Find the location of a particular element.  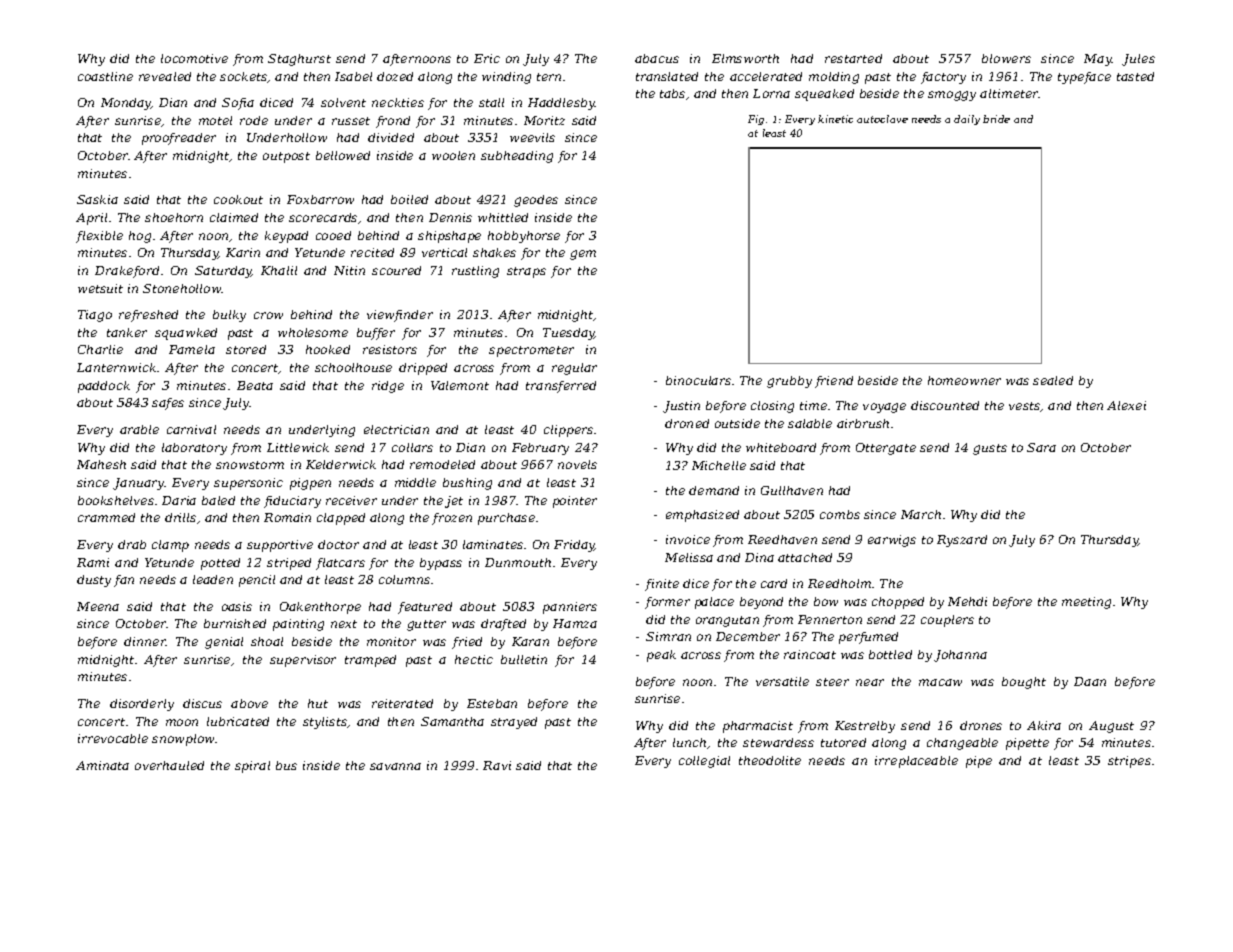

binoculars is located at coordinates (698, 380).
